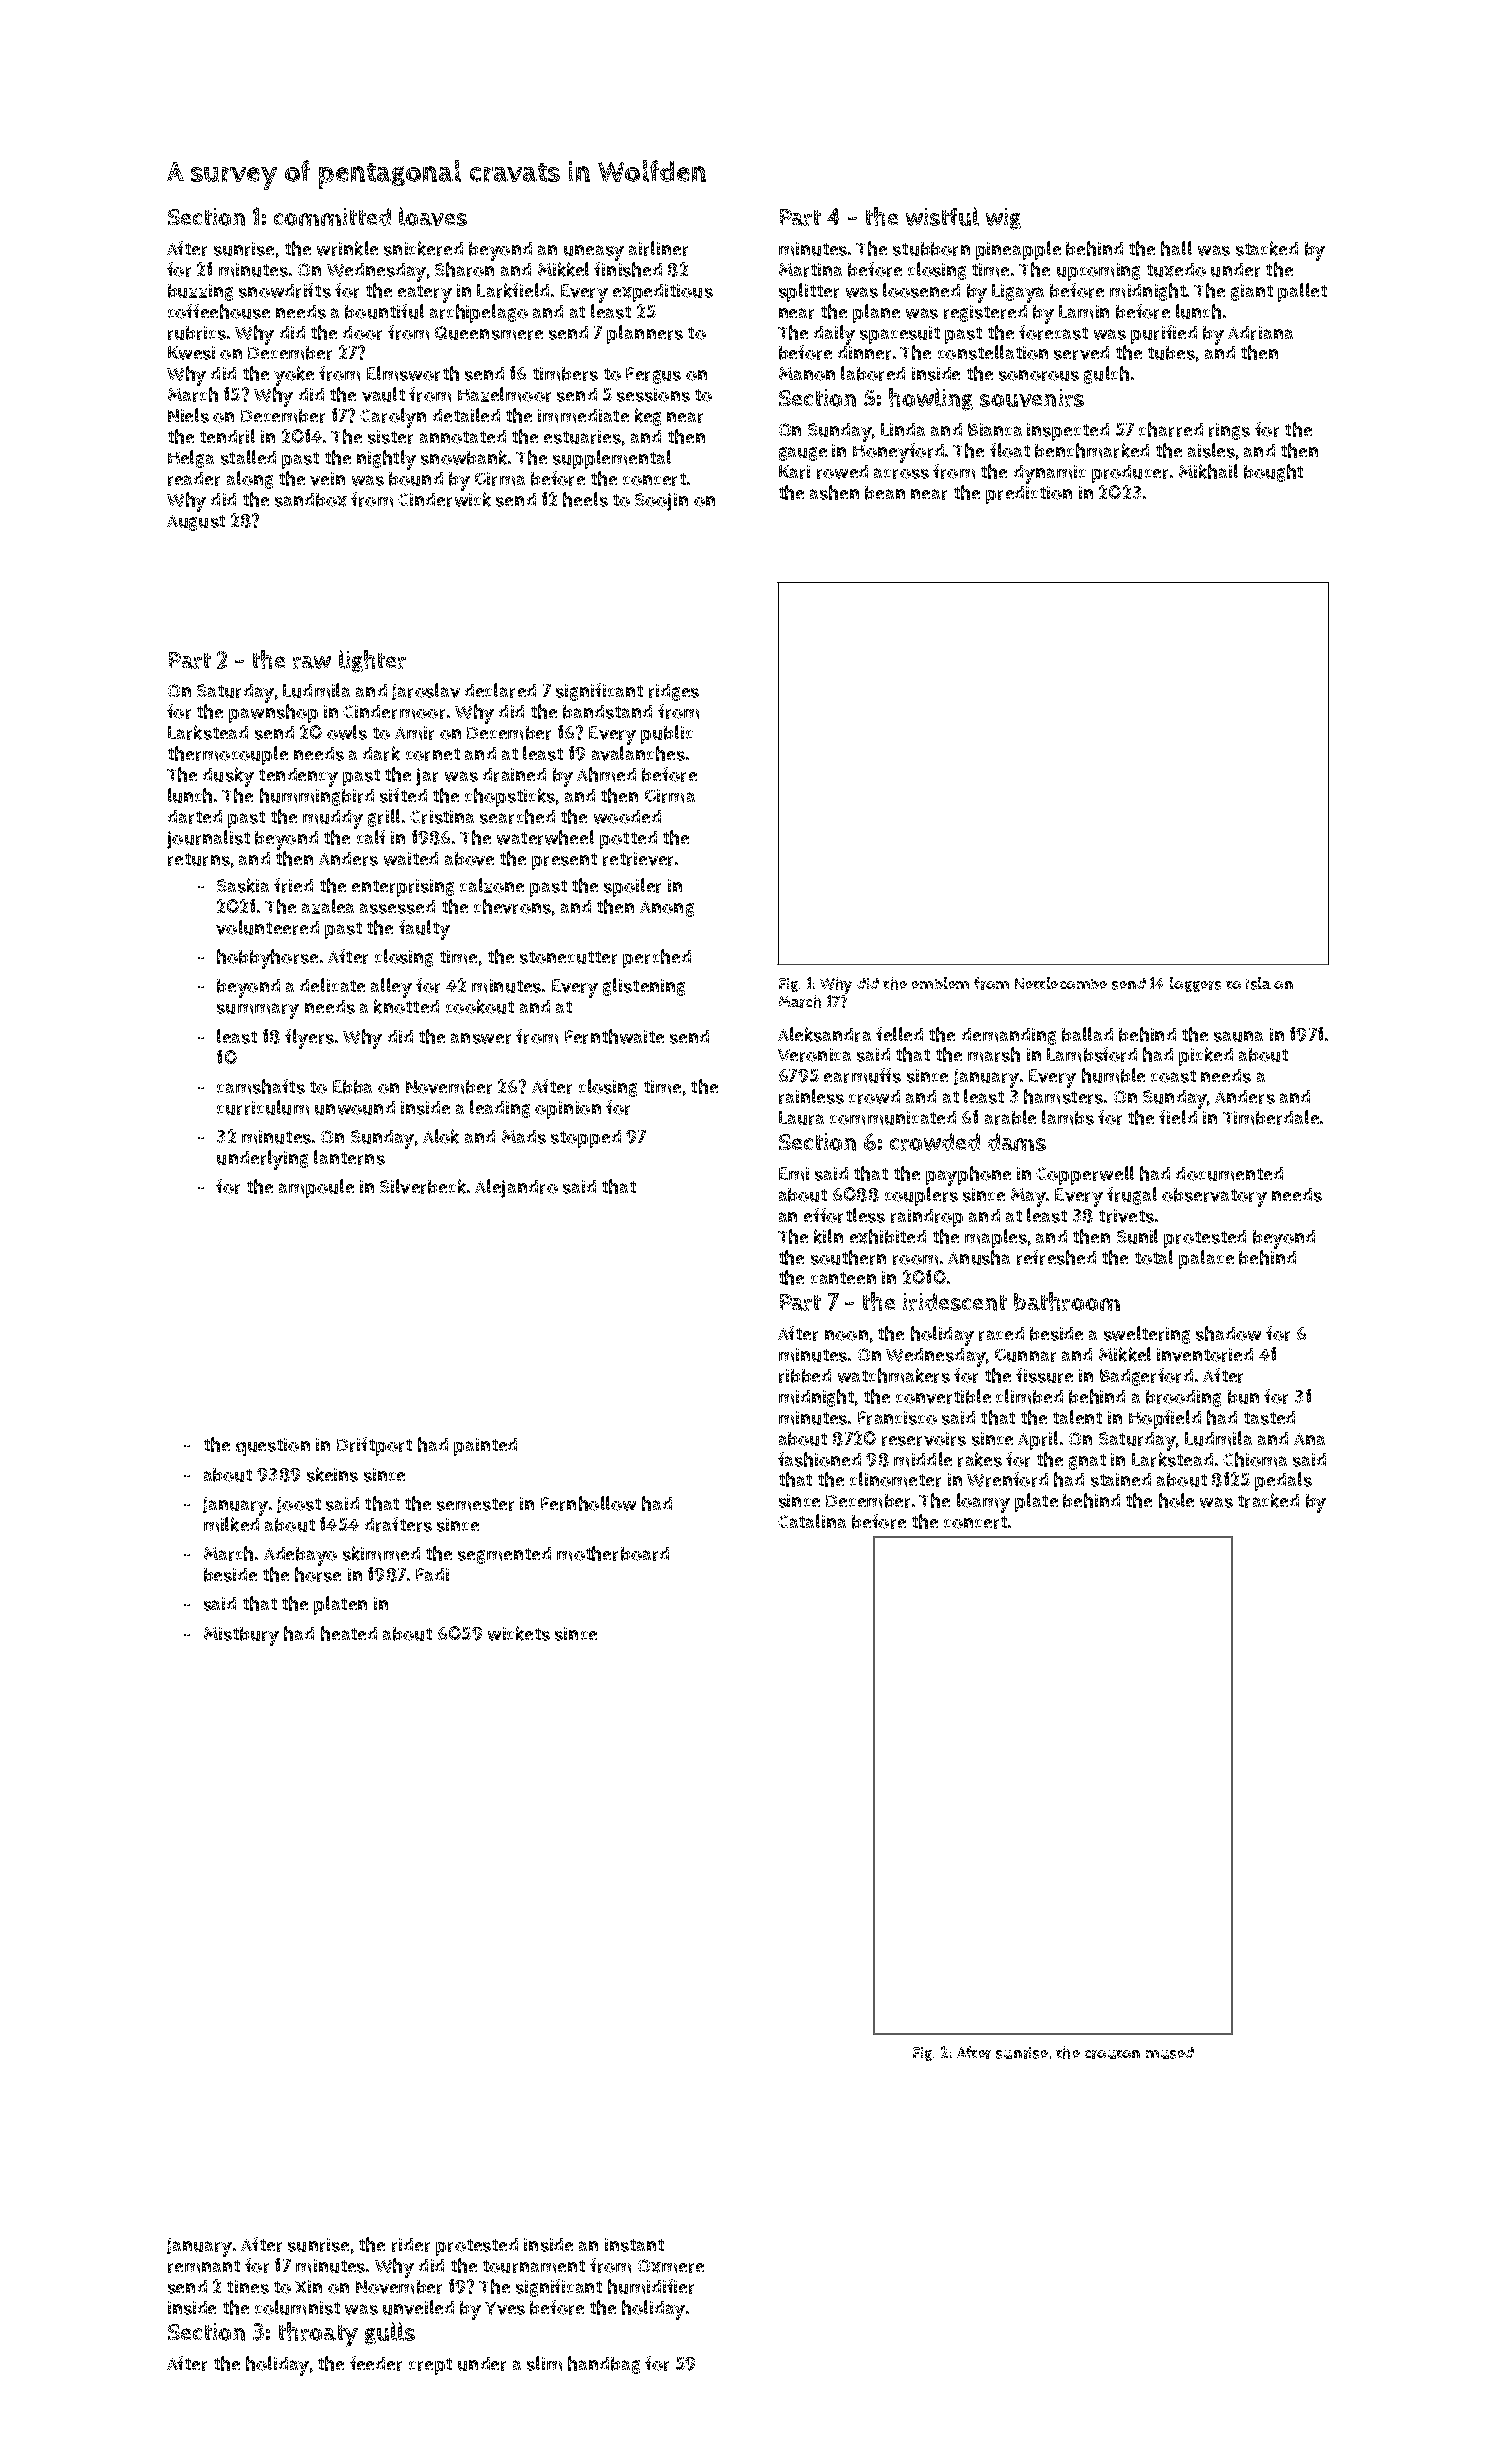 The width and height of the image is (1496, 2464). Describe the element at coordinates (1170, 2053) in the image. I see `mused` at that location.
